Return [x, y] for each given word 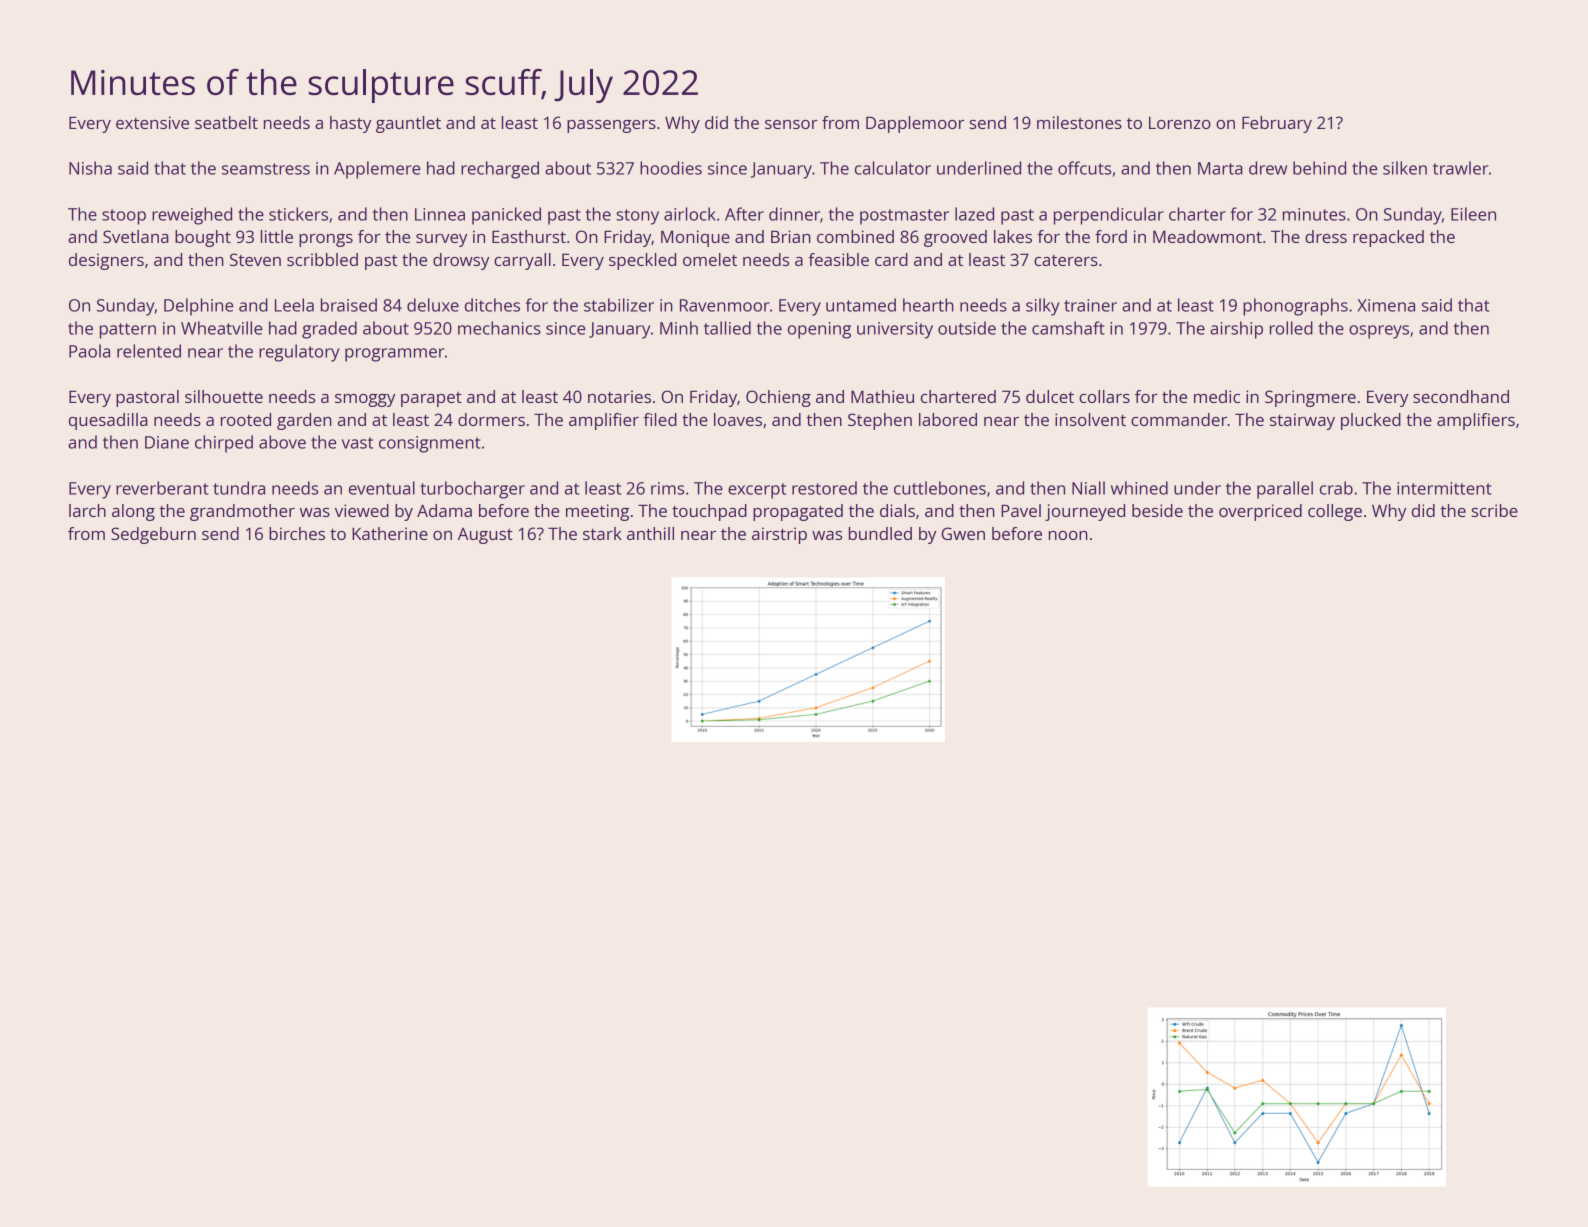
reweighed [192, 216]
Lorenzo [1180, 122]
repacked [1388, 238]
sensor [791, 124]
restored [824, 488]
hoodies [671, 168]
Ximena [1386, 305]
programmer [394, 355]
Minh [679, 328]
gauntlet [408, 124]
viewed [362, 510]
